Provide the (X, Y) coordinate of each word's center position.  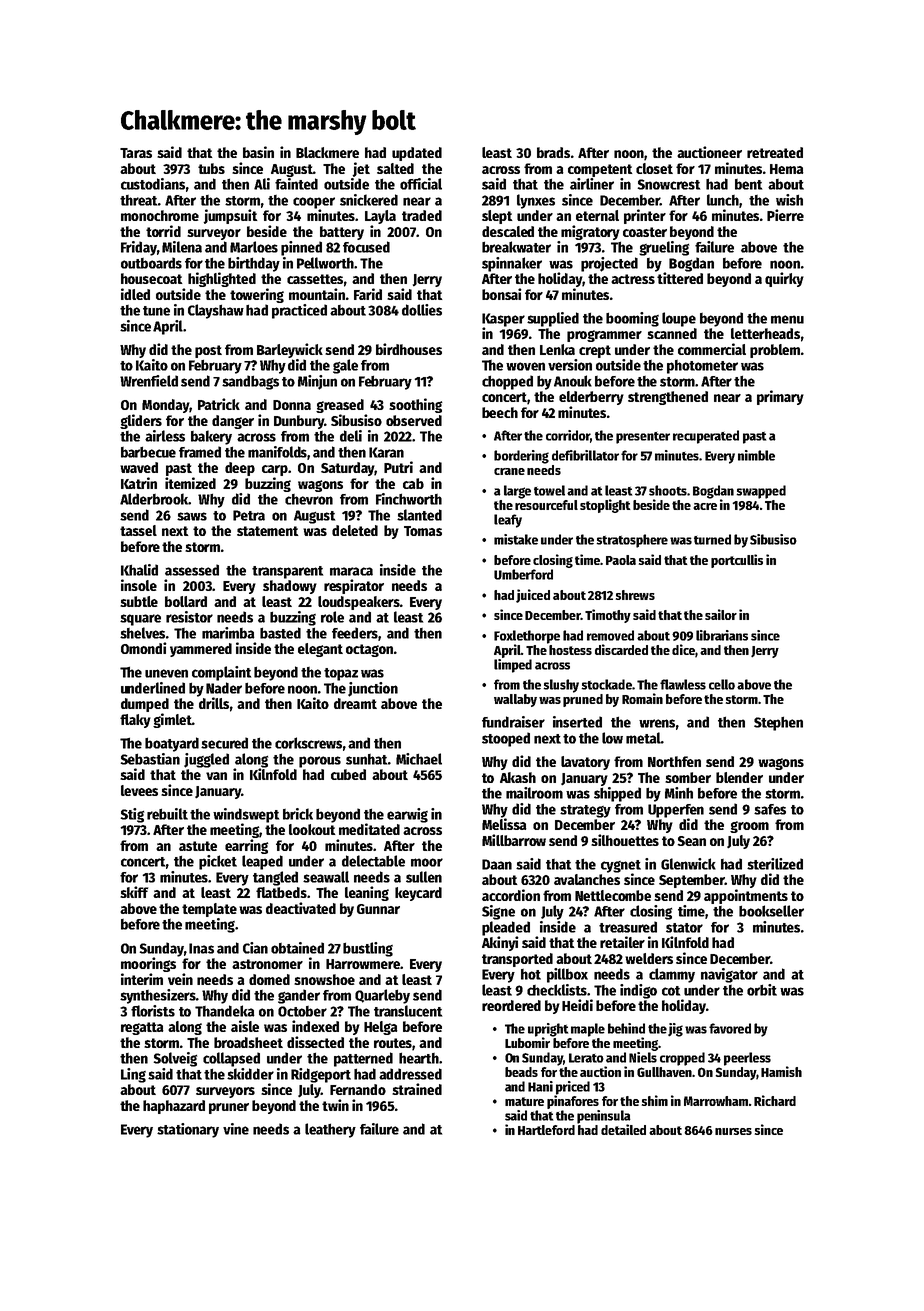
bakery (211, 437)
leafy (508, 521)
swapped (761, 492)
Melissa (504, 824)
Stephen (778, 723)
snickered (369, 200)
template (209, 910)
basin (258, 152)
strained (417, 1089)
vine (236, 1129)
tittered (680, 278)
